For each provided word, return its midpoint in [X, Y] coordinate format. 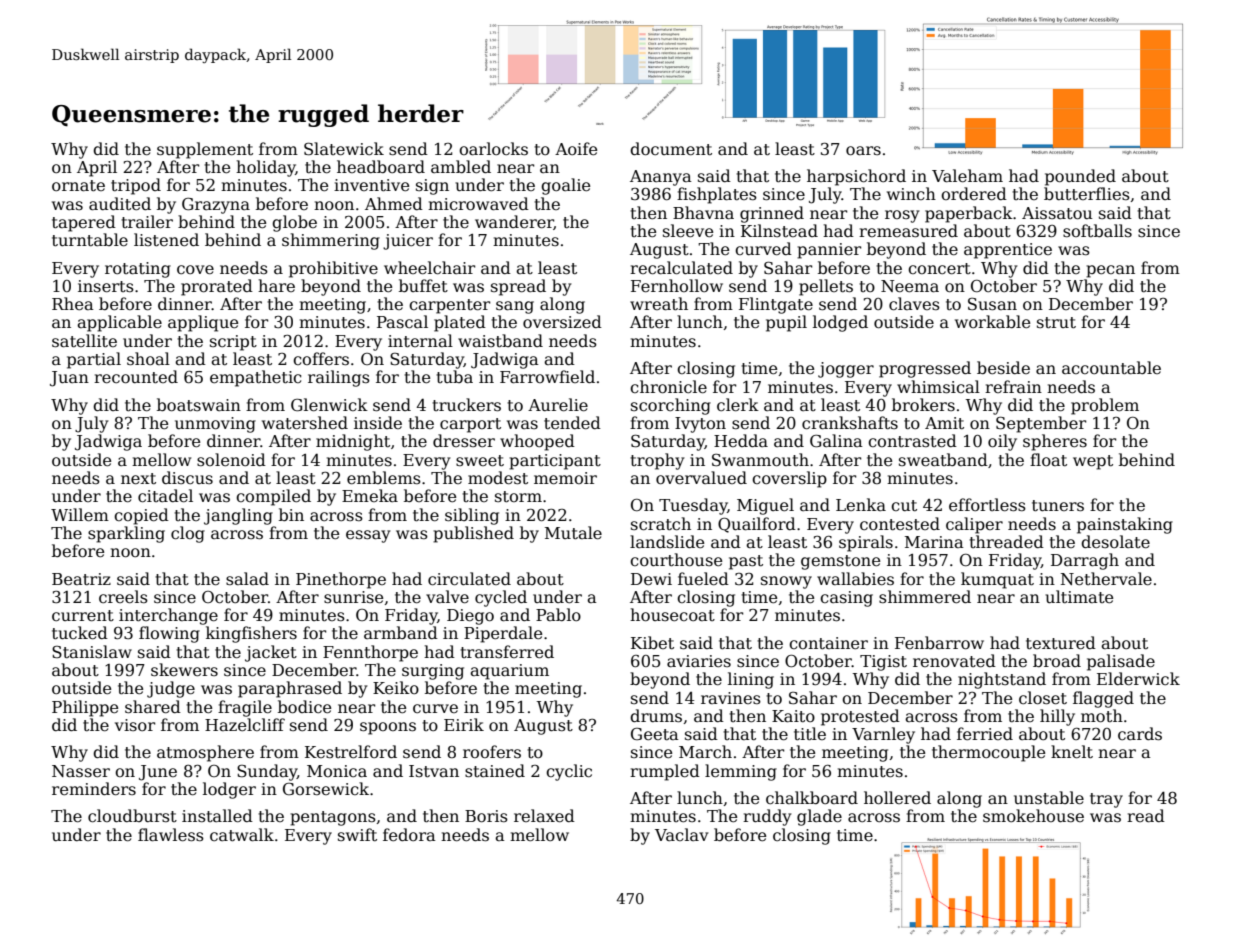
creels [123, 597]
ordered [974, 194]
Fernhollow [677, 286]
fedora [409, 835]
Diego [470, 617]
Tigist [883, 663]
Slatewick [344, 149]
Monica [337, 771]
